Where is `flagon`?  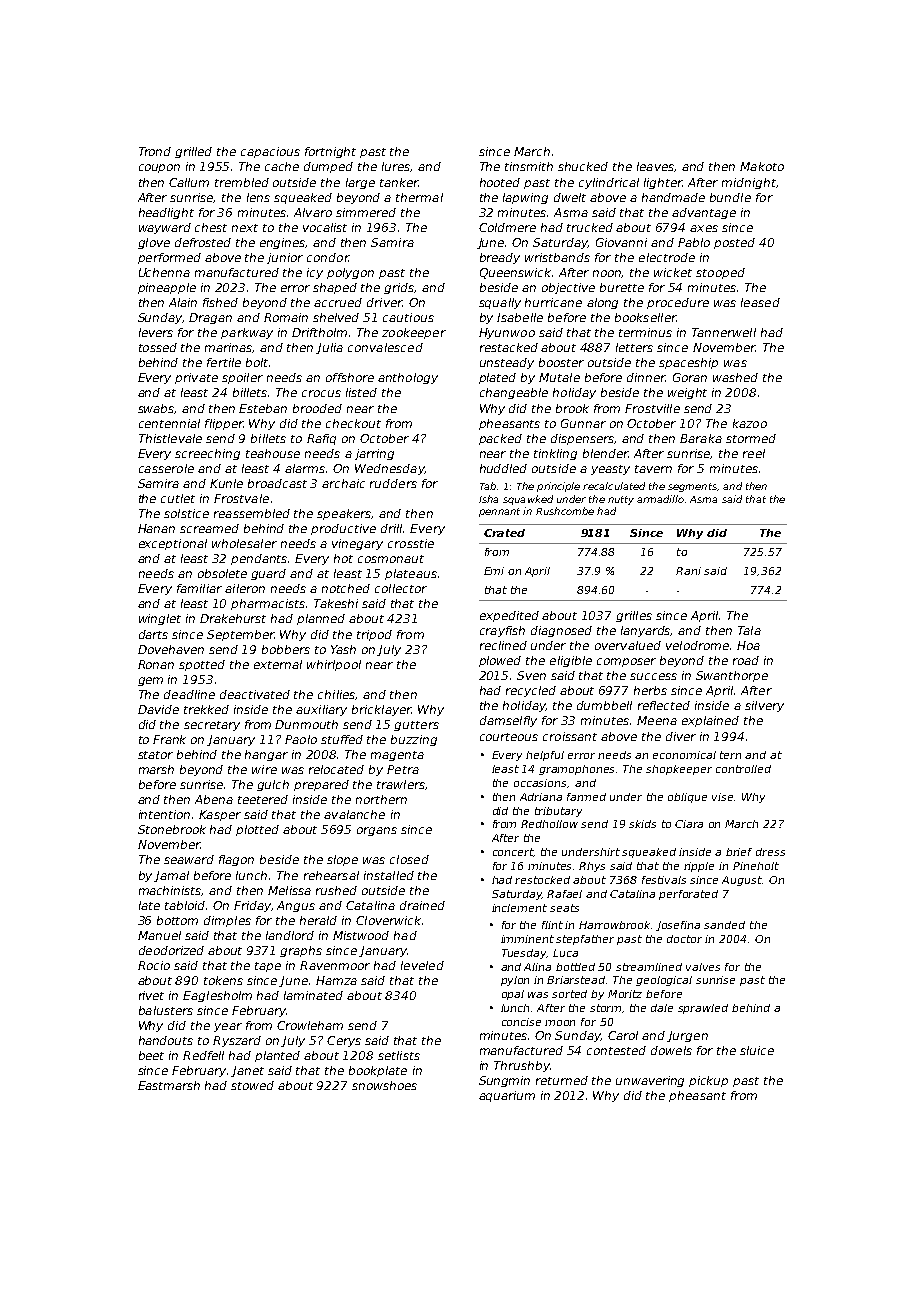
flagon is located at coordinates (236, 860).
